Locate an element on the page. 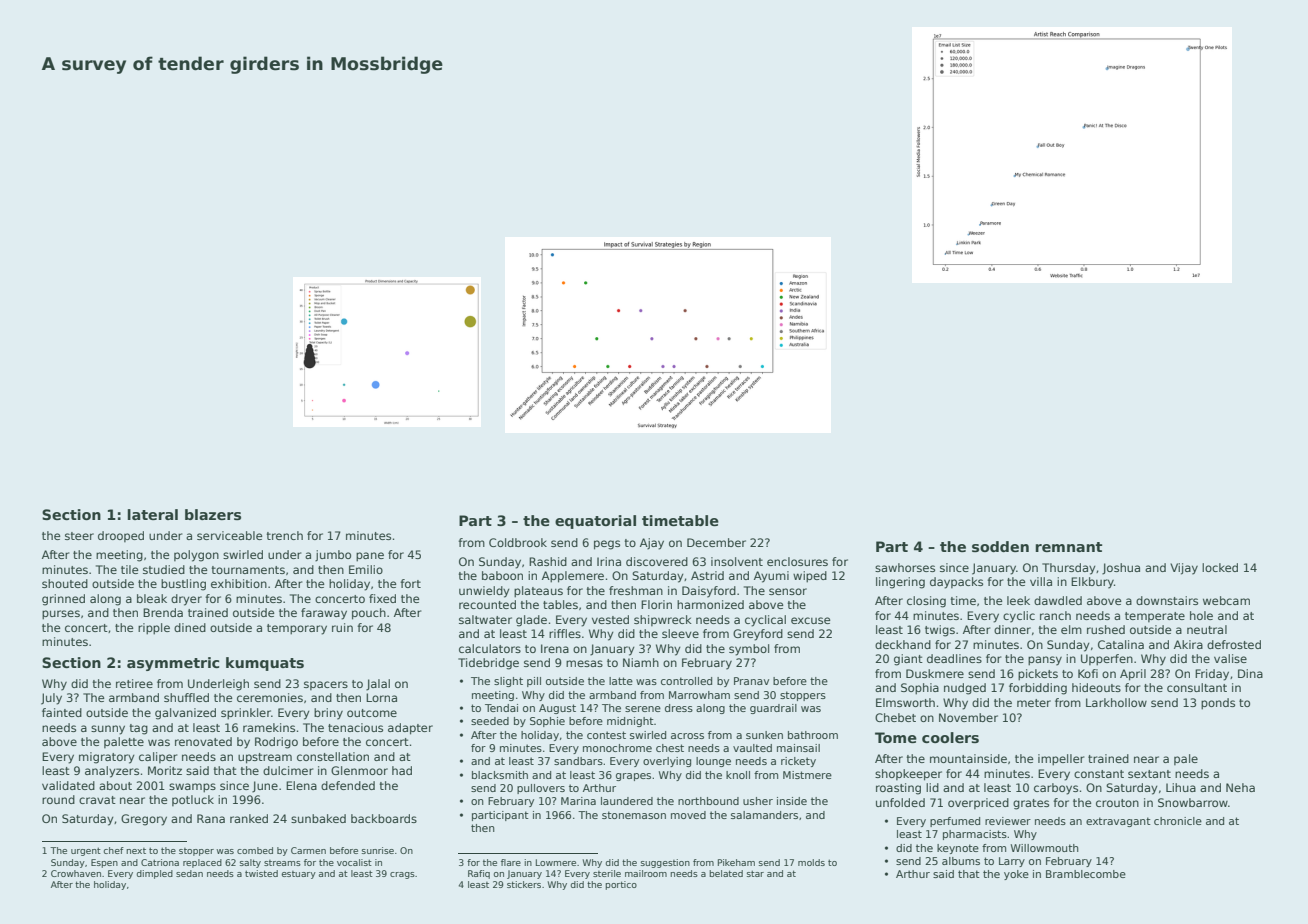  insolvent is located at coordinates (737, 561).
